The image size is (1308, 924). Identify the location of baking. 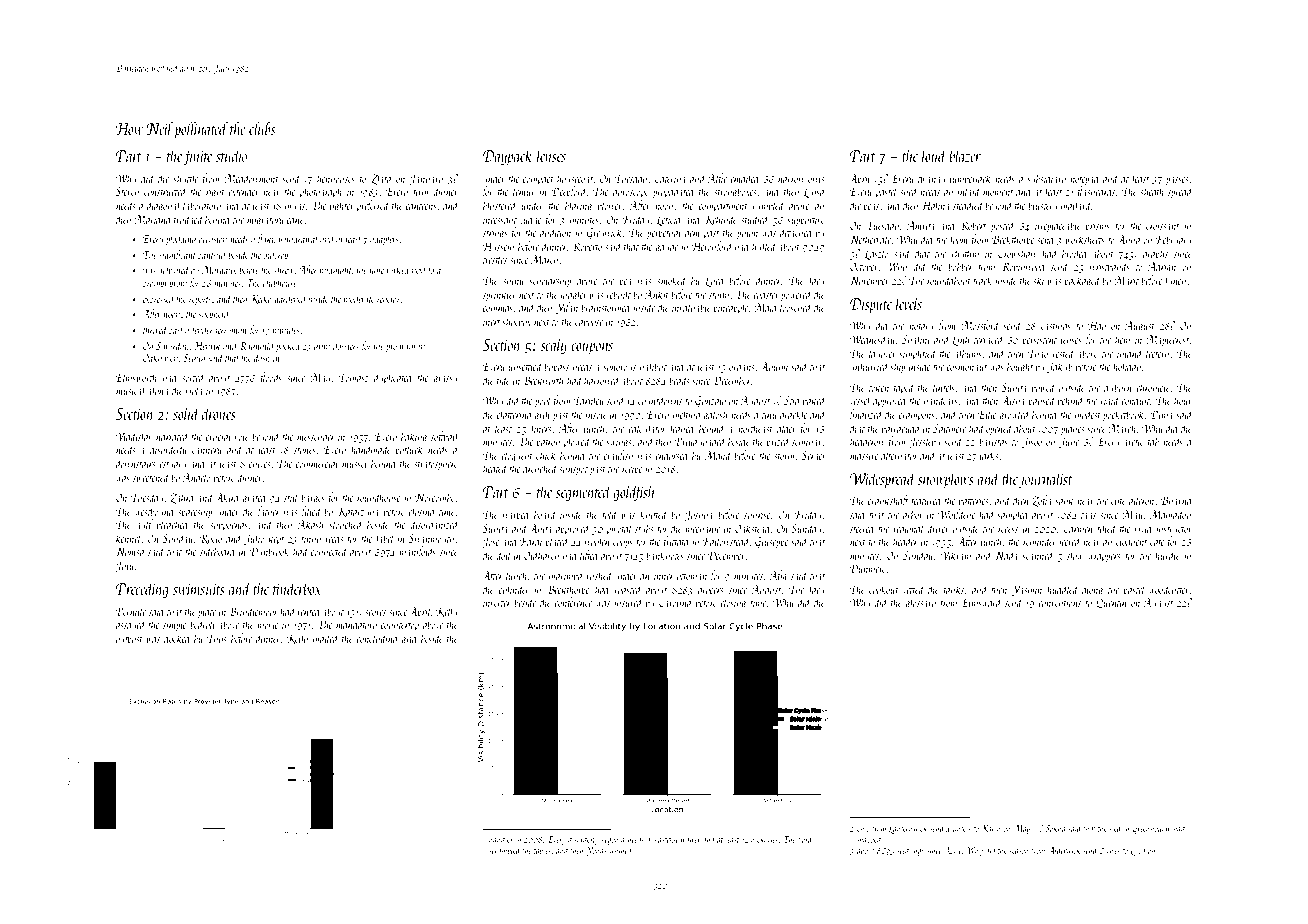
(414, 437).
